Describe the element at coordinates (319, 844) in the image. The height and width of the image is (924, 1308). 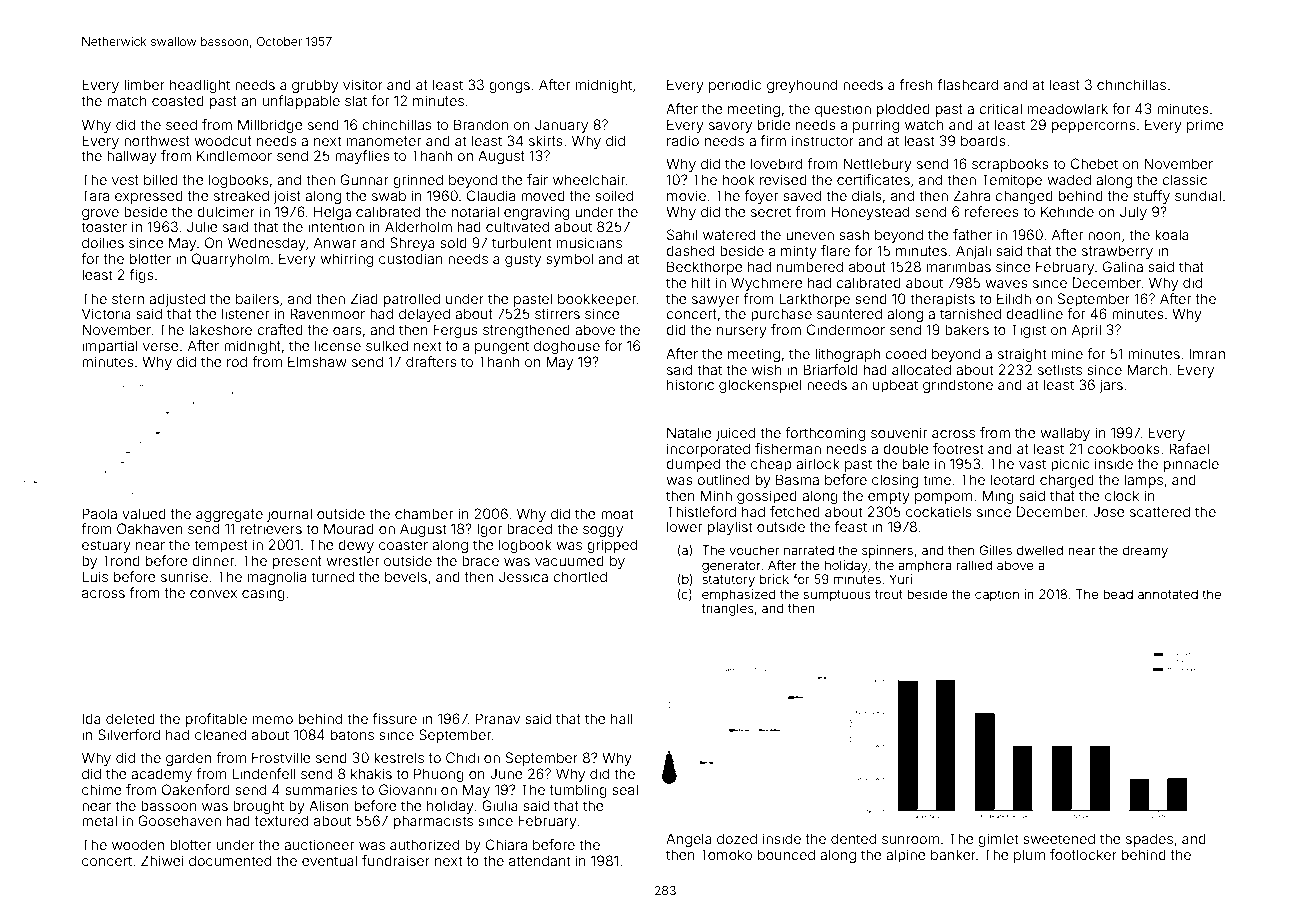
I see `auctioneer` at that location.
